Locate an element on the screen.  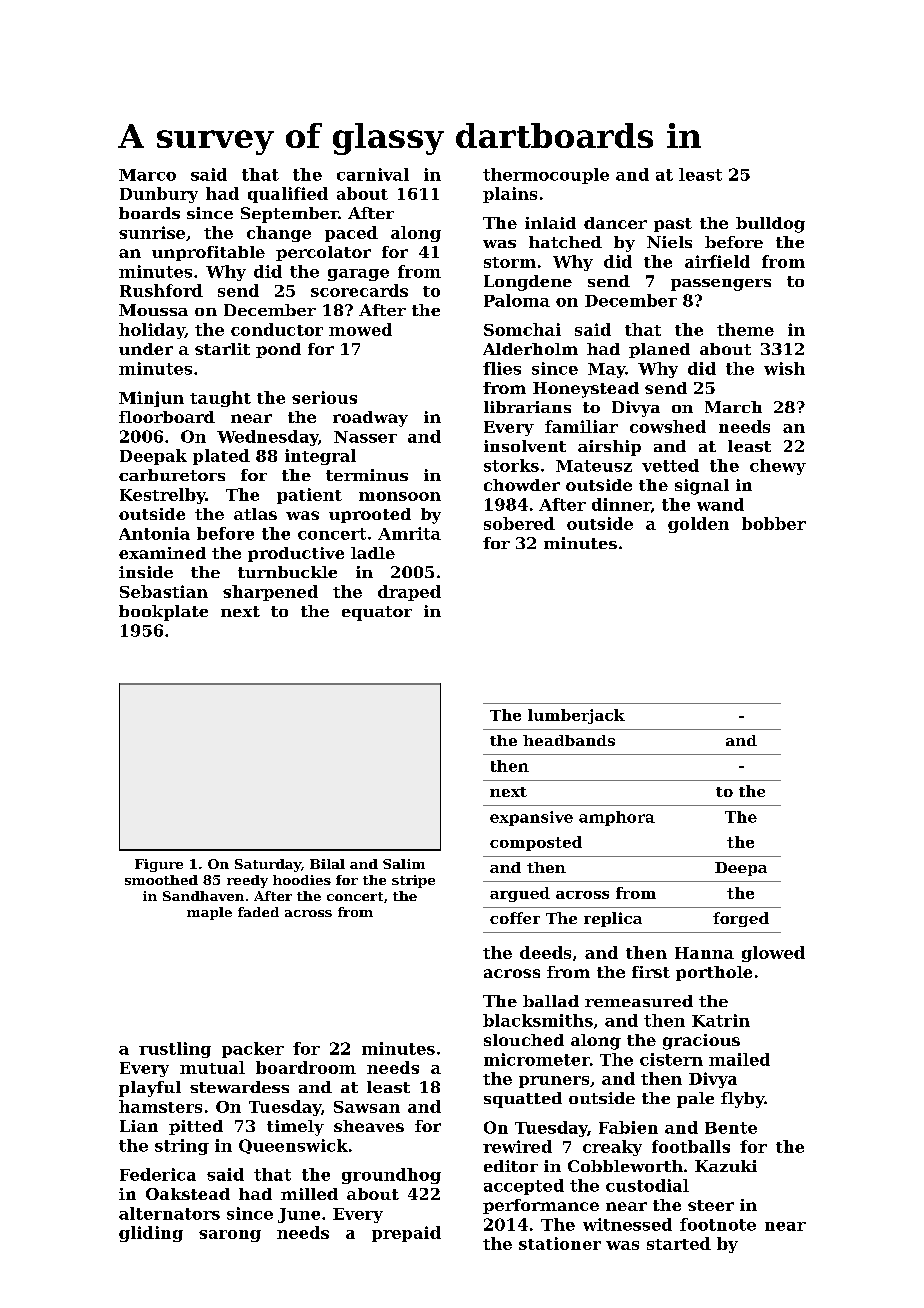
holiday is located at coordinates (152, 331).
